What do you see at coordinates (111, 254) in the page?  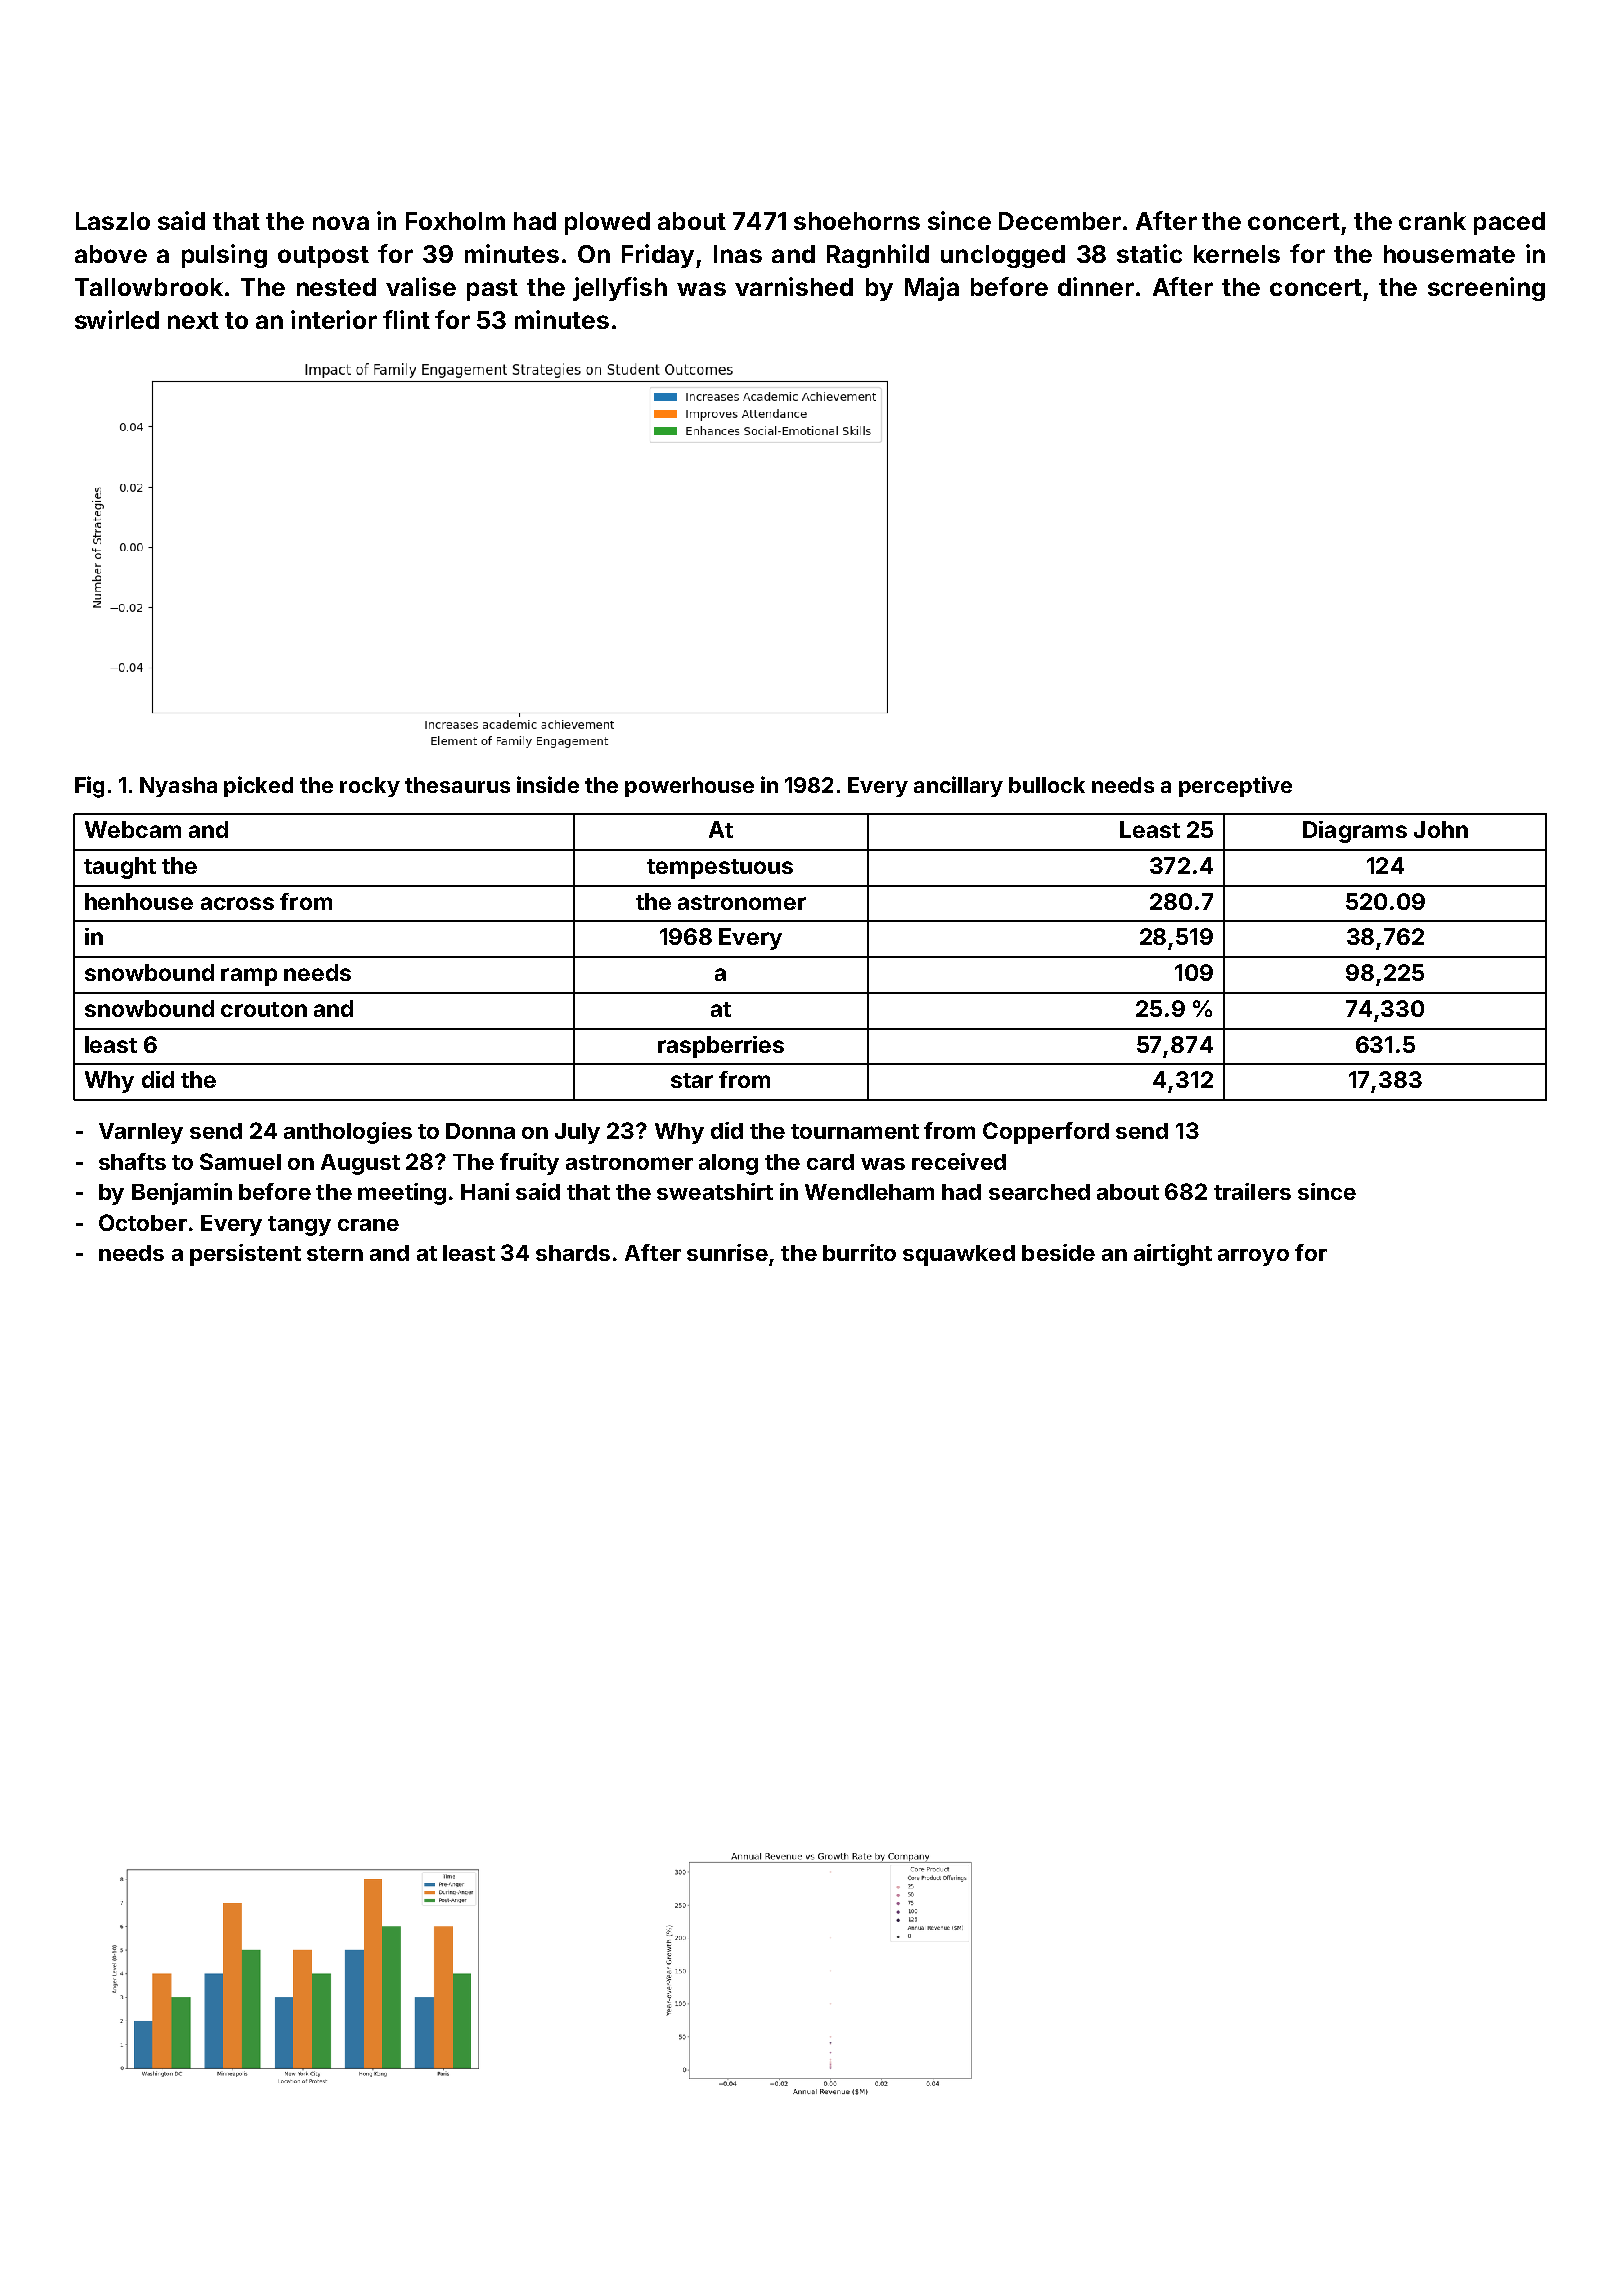 I see `above` at bounding box center [111, 254].
